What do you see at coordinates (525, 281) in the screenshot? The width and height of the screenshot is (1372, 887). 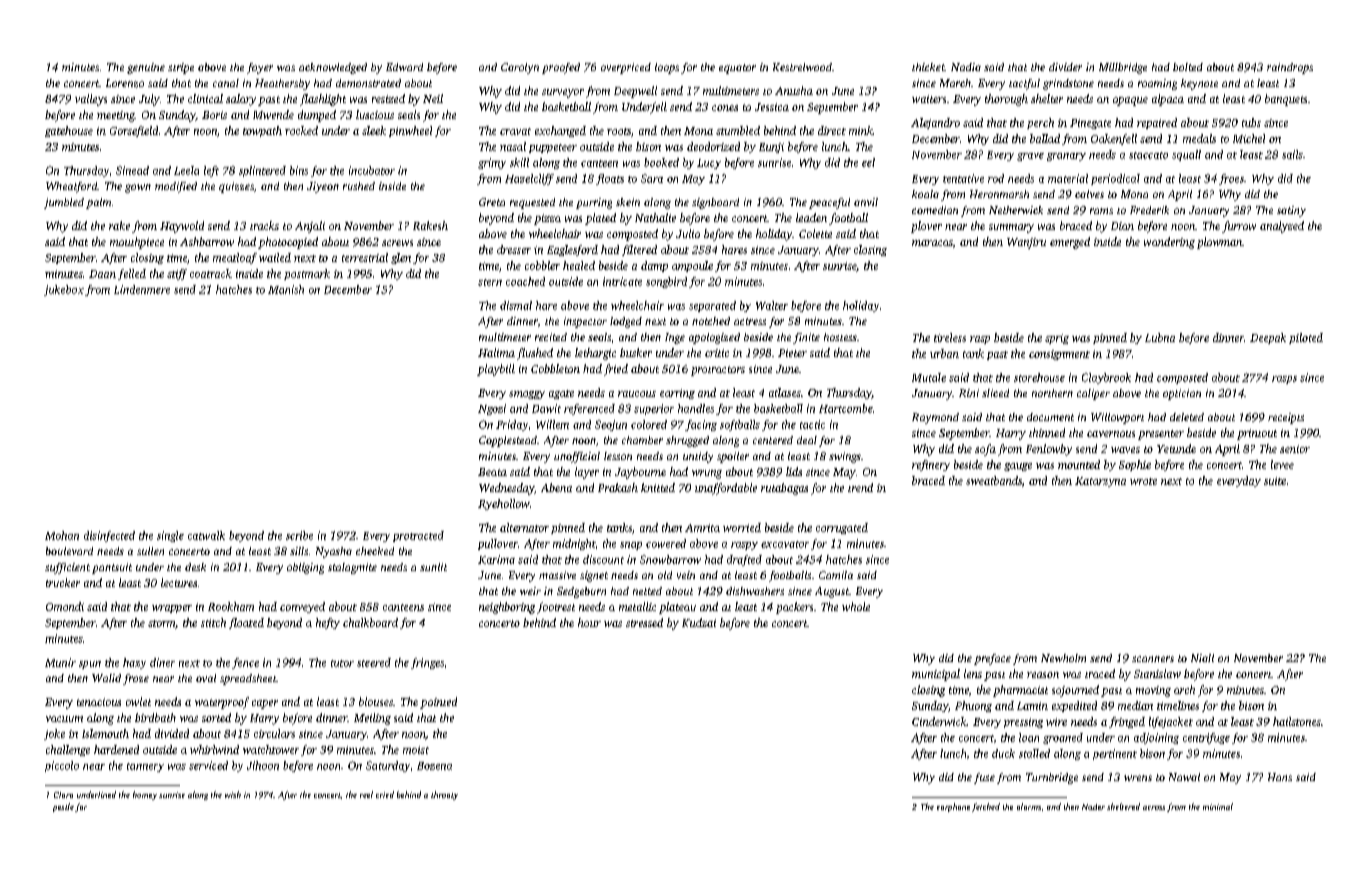 I see `coached` at bounding box center [525, 281].
